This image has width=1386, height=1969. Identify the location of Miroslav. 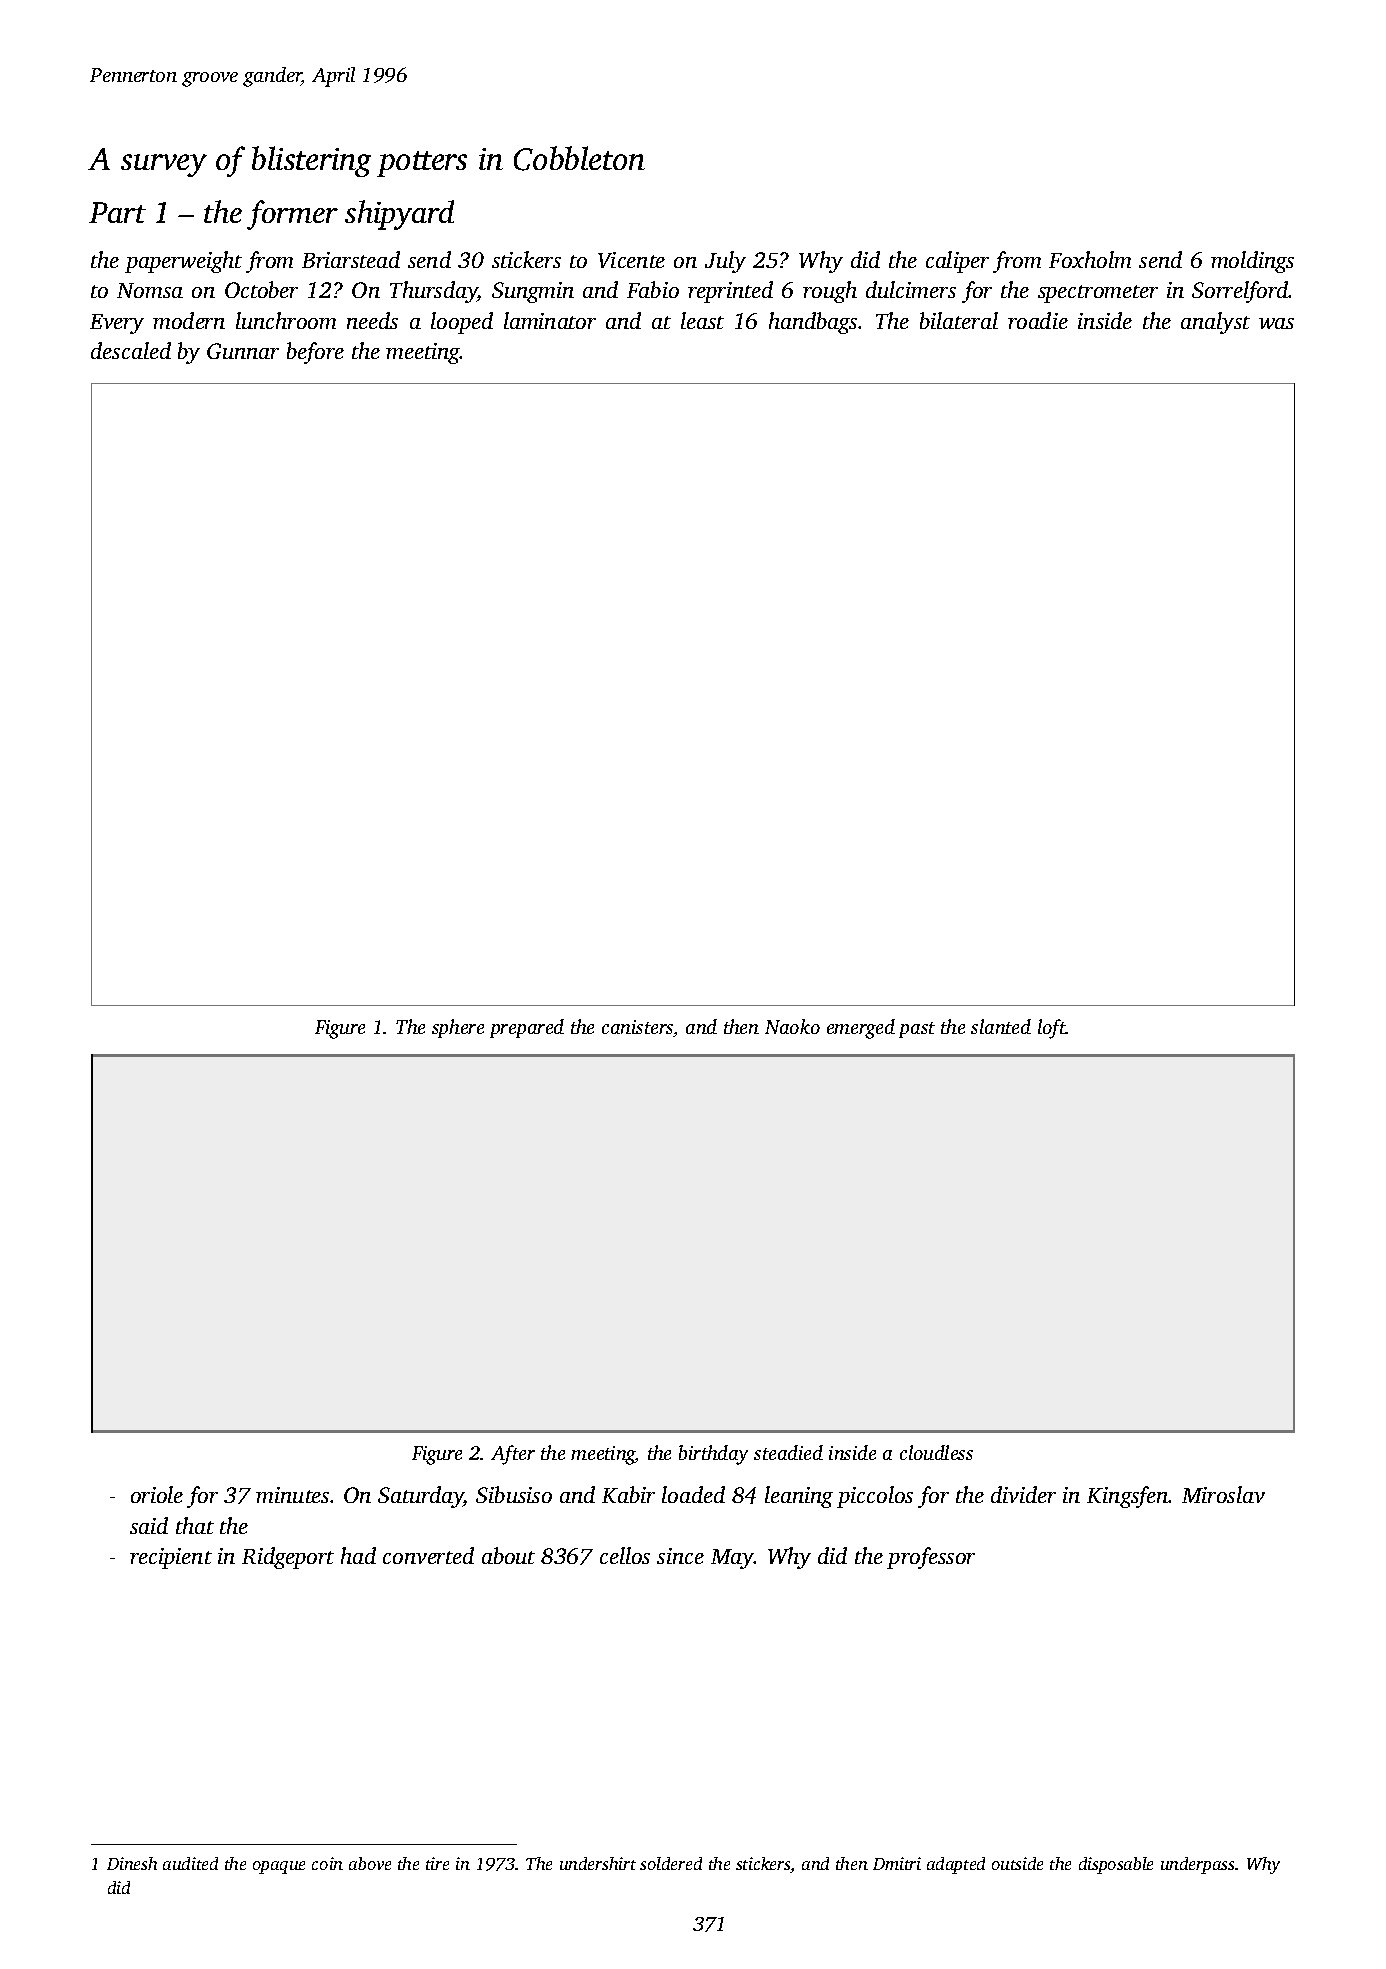
(1223, 1494).
